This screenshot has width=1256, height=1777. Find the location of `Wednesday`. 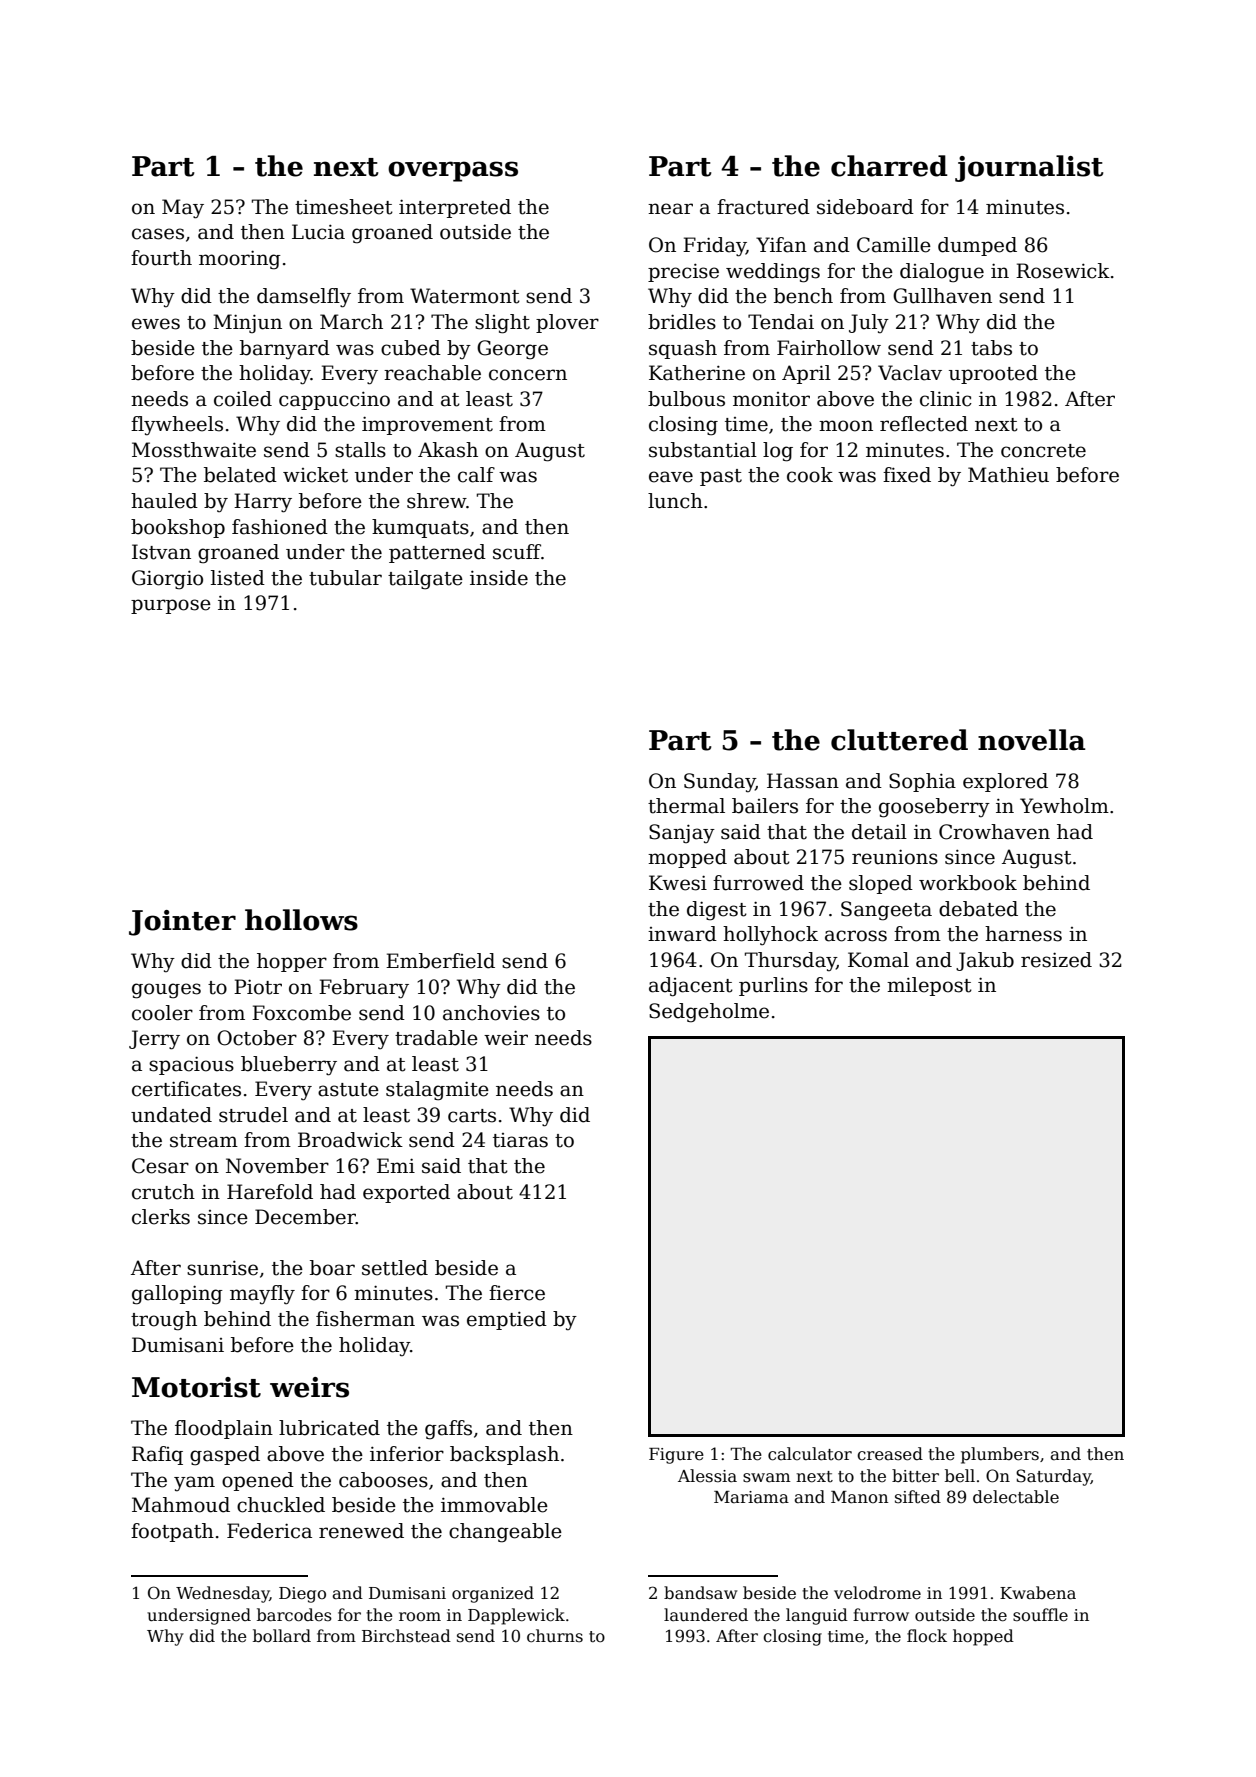

Wednesday is located at coordinates (222, 1594).
